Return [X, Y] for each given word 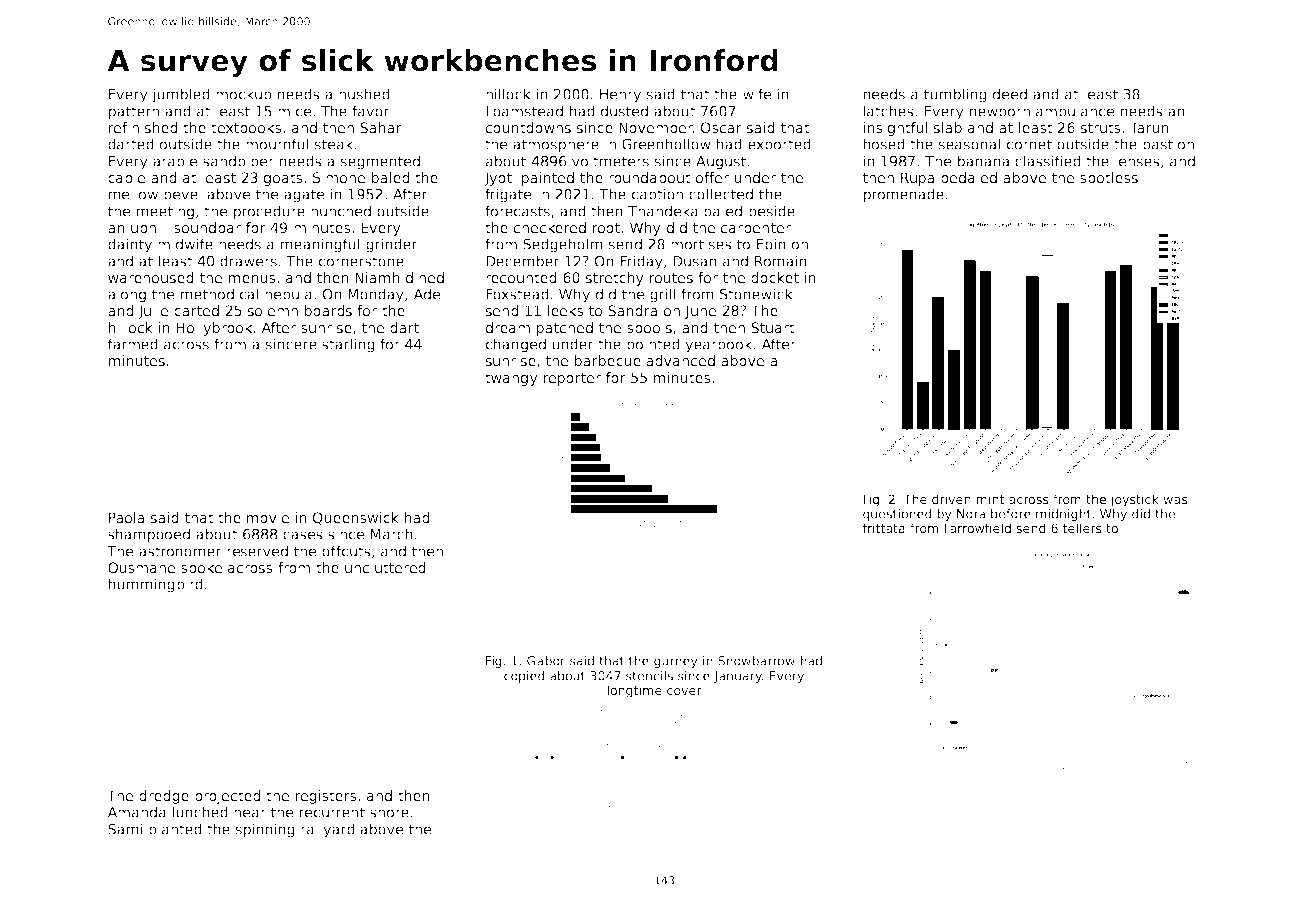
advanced [680, 360]
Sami [125, 829]
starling [348, 345]
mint [990, 499]
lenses [1137, 161]
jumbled [181, 95]
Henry [620, 96]
